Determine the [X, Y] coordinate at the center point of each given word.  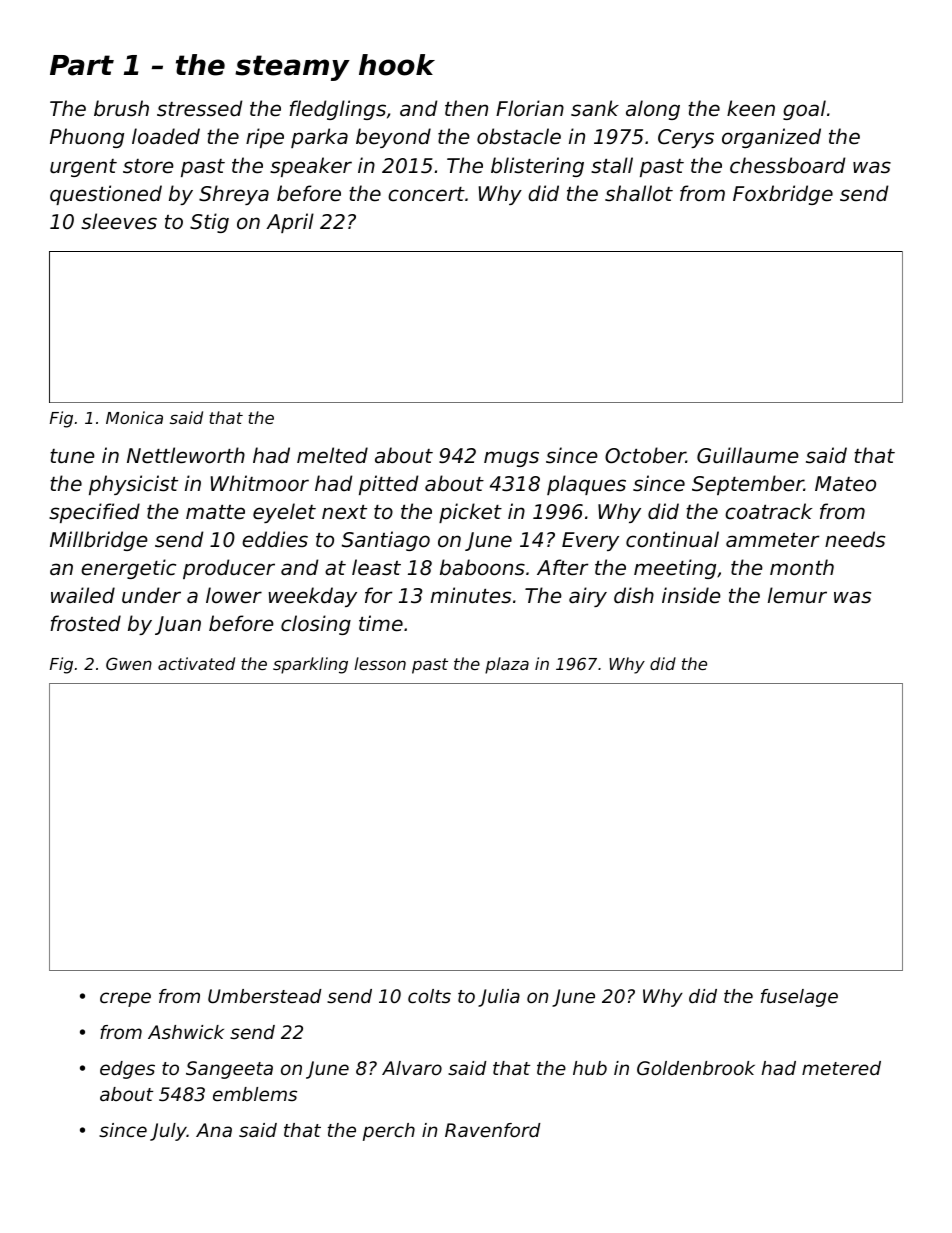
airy [588, 597]
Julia [499, 998]
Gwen [129, 663]
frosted [85, 623]
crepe [125, 999]
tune [72, 456]
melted [332, 455]
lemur [797, 595]
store [148, 166]
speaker [311, 167]
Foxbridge [783, 195]
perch [389, 1132]
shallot [639, 193]
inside [691, 595]
